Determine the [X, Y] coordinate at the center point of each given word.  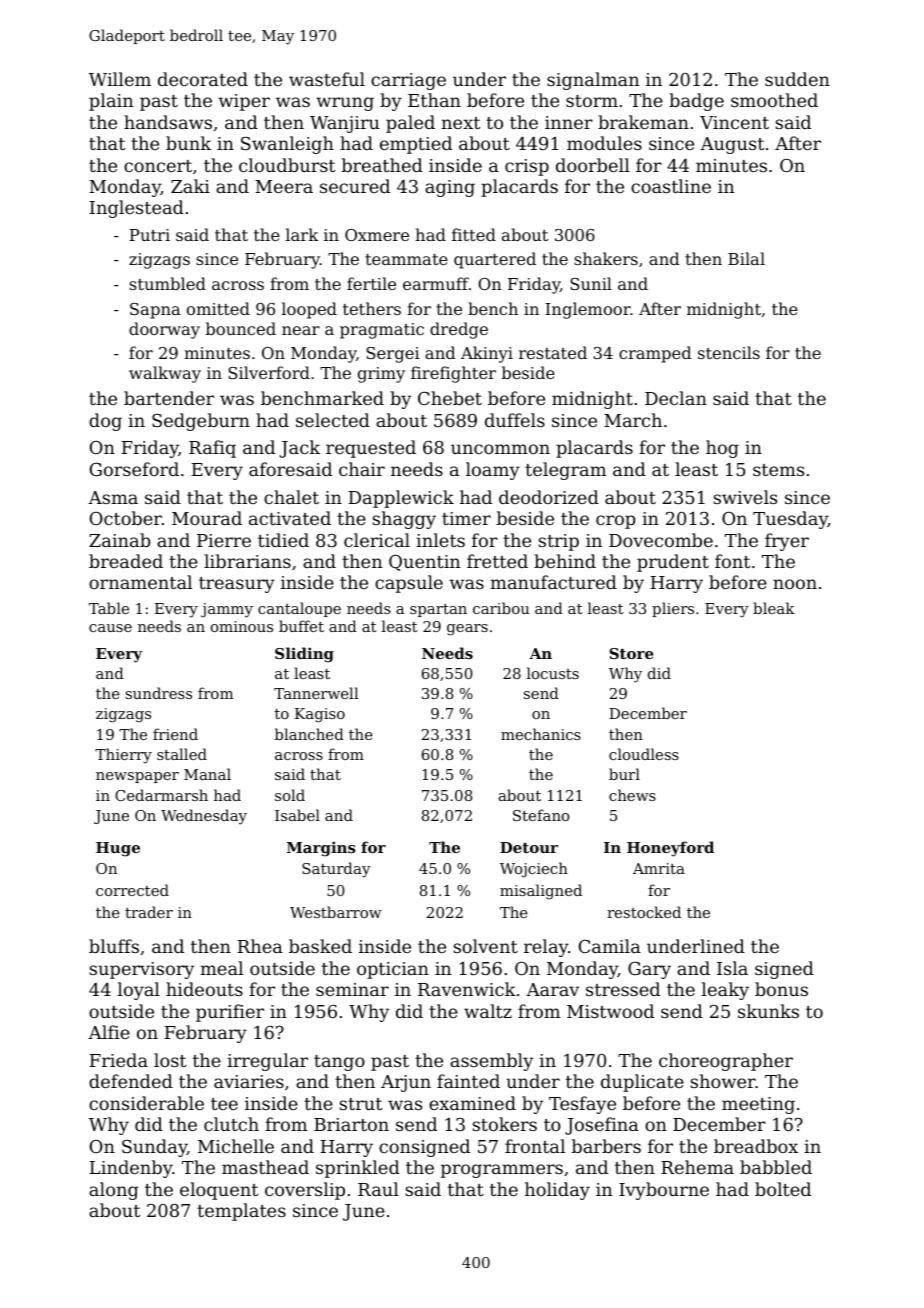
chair [362, 469]
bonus [781, 989]
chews [632, 795]
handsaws [168, 122]
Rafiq [212, 449]
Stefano [541, 815]
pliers [673, 609]
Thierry [123, 756]
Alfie [109, 1032]
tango [339, 1063]
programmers [502, 1171]
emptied [416, 145]
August [732, 145]
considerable [146, 1103]
